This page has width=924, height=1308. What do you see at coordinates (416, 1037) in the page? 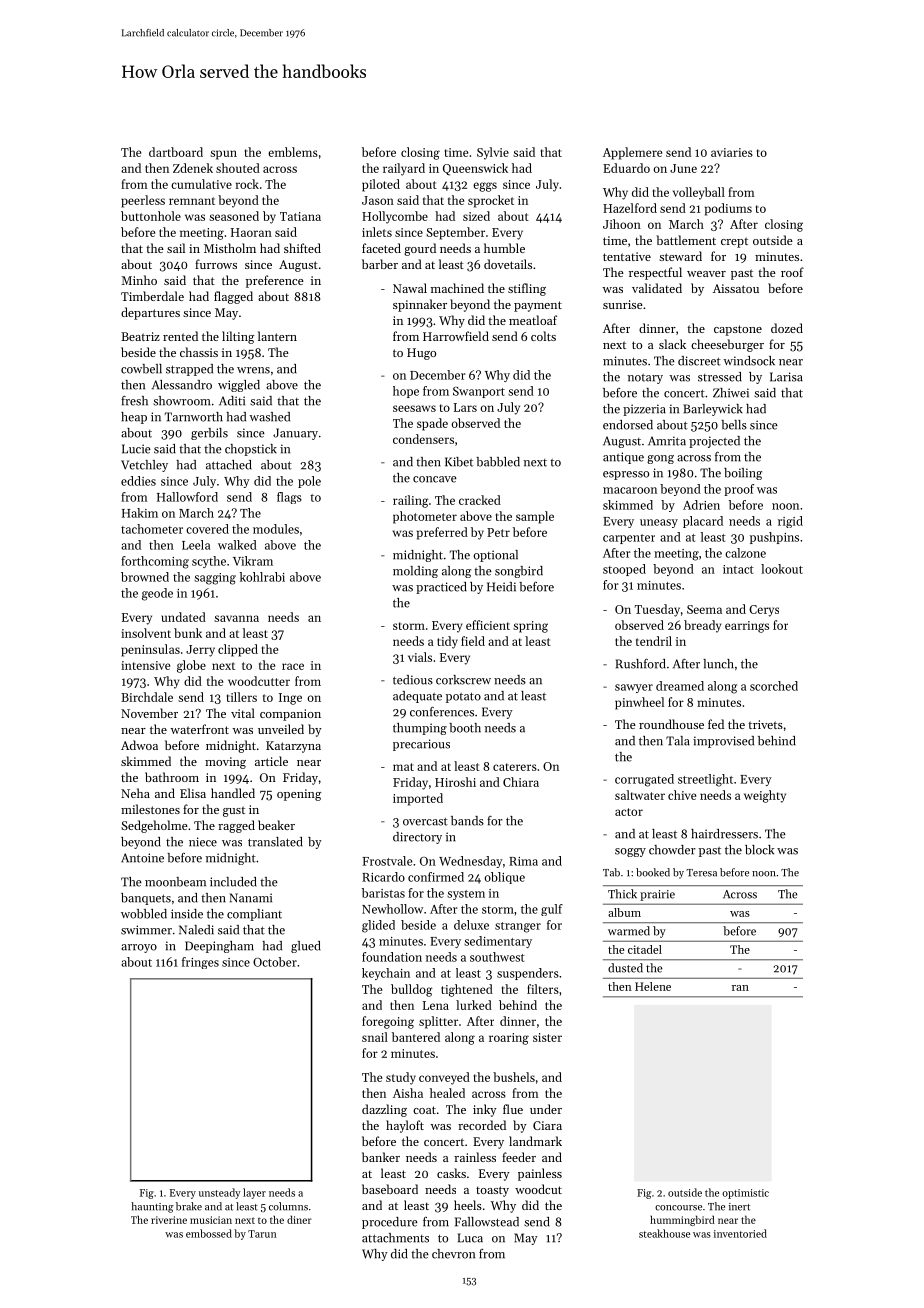
I see `bantered` at bounding box center [416, 1037].
